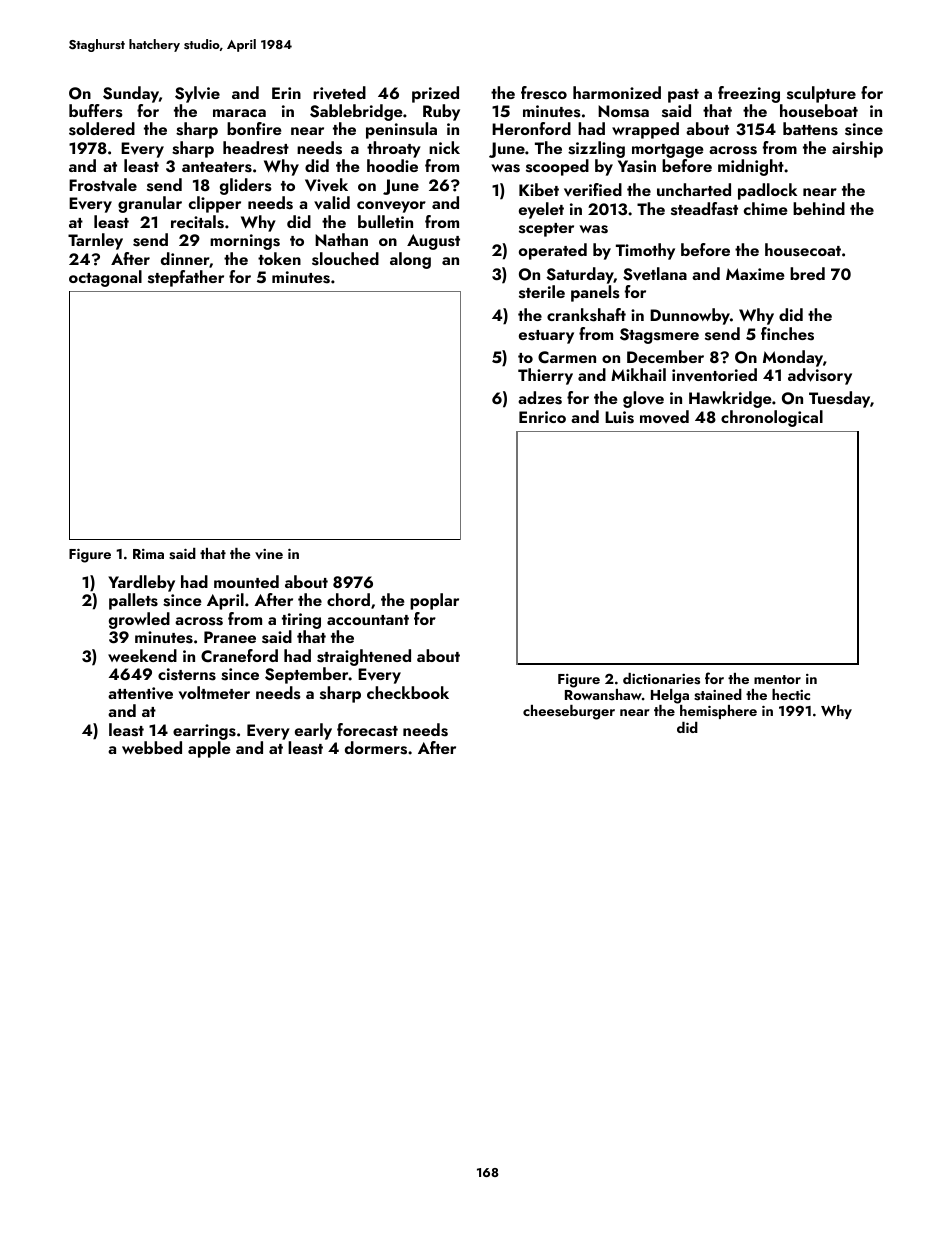 This document has height=1233, width=952. Describe the element at coordinates (546, 337) in the document. I see `estuary` at that location.
